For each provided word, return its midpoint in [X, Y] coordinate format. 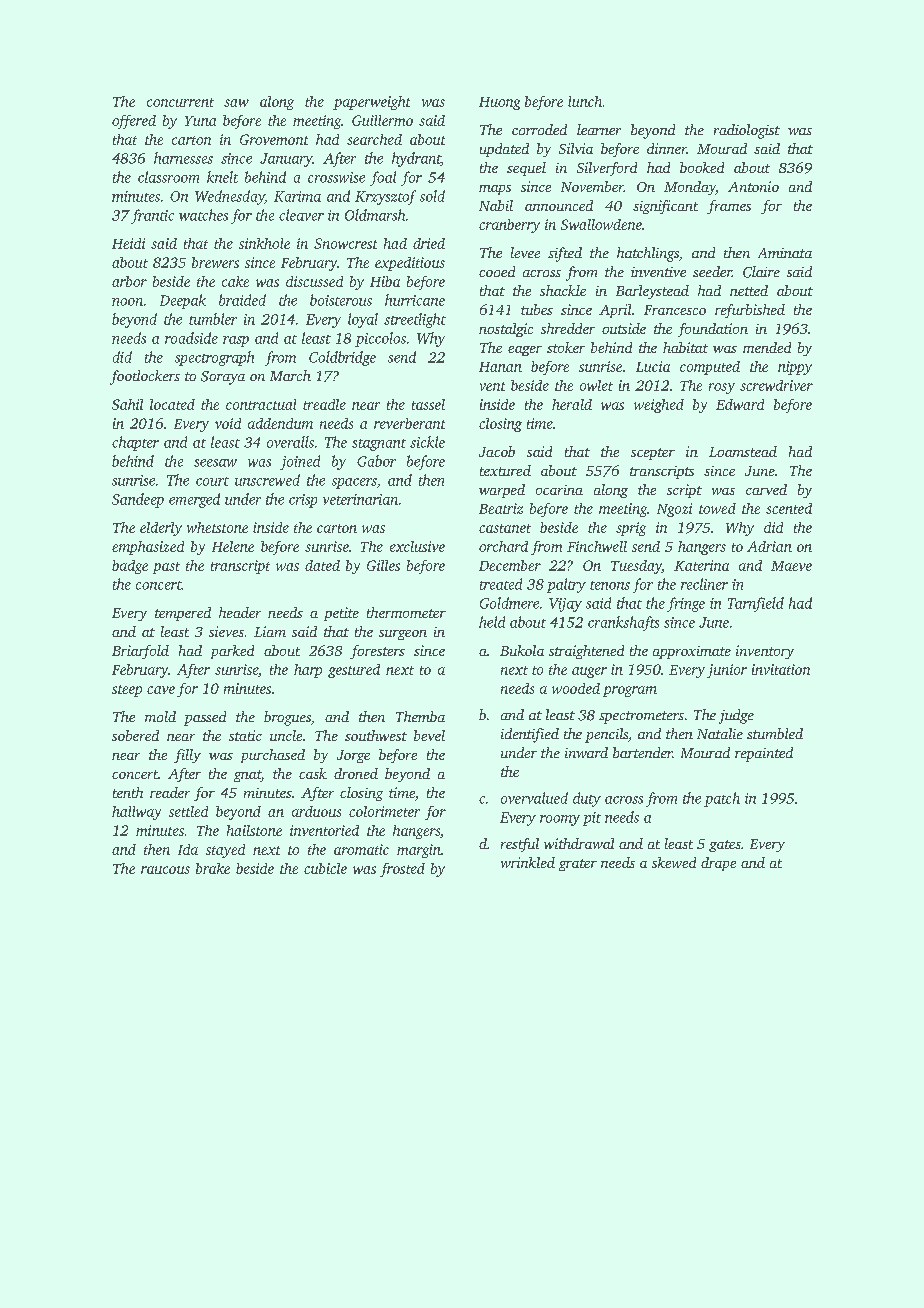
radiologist [747, 131]
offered [134, 122]
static [245, 735]
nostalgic [506, 330]
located [172, 404]
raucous [165, 870]
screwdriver [776, 385]
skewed [674, 862]
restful [520, 845]
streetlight [415, 320]
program [630, 691]
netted [749, 290]
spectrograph [214, 358]
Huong [499, 103]
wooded [576, 688]
